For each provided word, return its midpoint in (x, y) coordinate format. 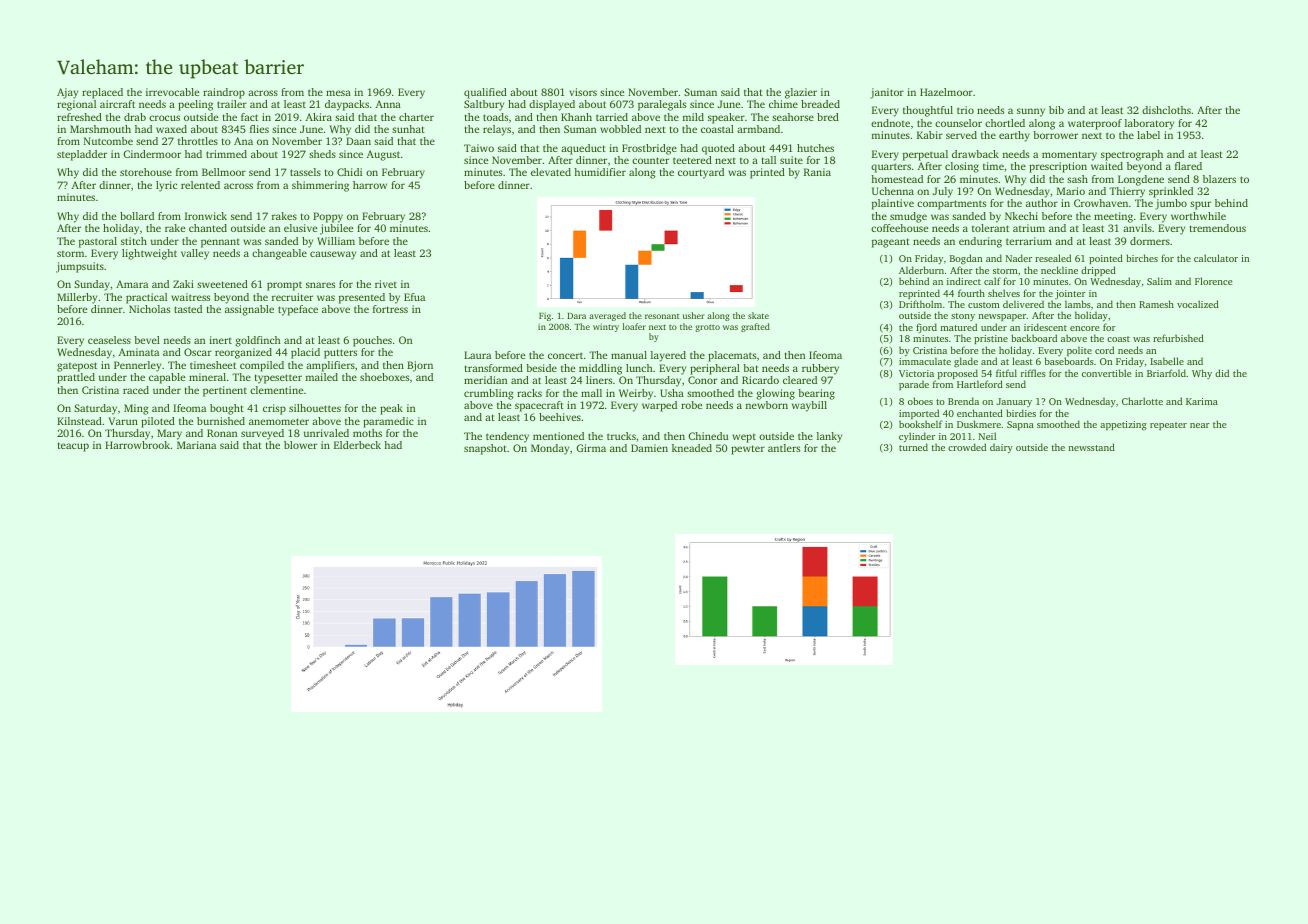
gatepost (77, 367)
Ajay (67, 93)
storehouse (146, 172)
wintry (606, 327)
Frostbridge (649, 149)
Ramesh (1156, 304)
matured (959, 327)
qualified (485, 93)
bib (1056, 110)
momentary (1069, 156)
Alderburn (921, 270)
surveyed (262, 434)
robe (691, 405)
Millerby (77, 298)
